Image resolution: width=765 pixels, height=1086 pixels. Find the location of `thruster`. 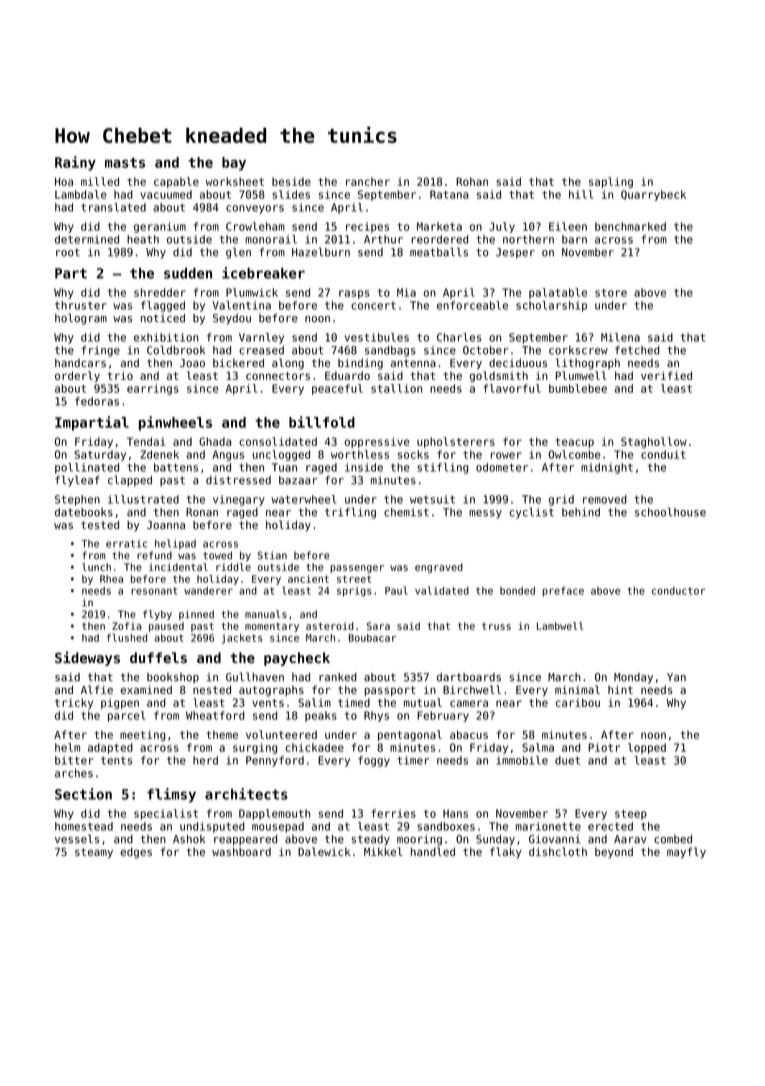

thruster is located at coordinates (81, 305).
